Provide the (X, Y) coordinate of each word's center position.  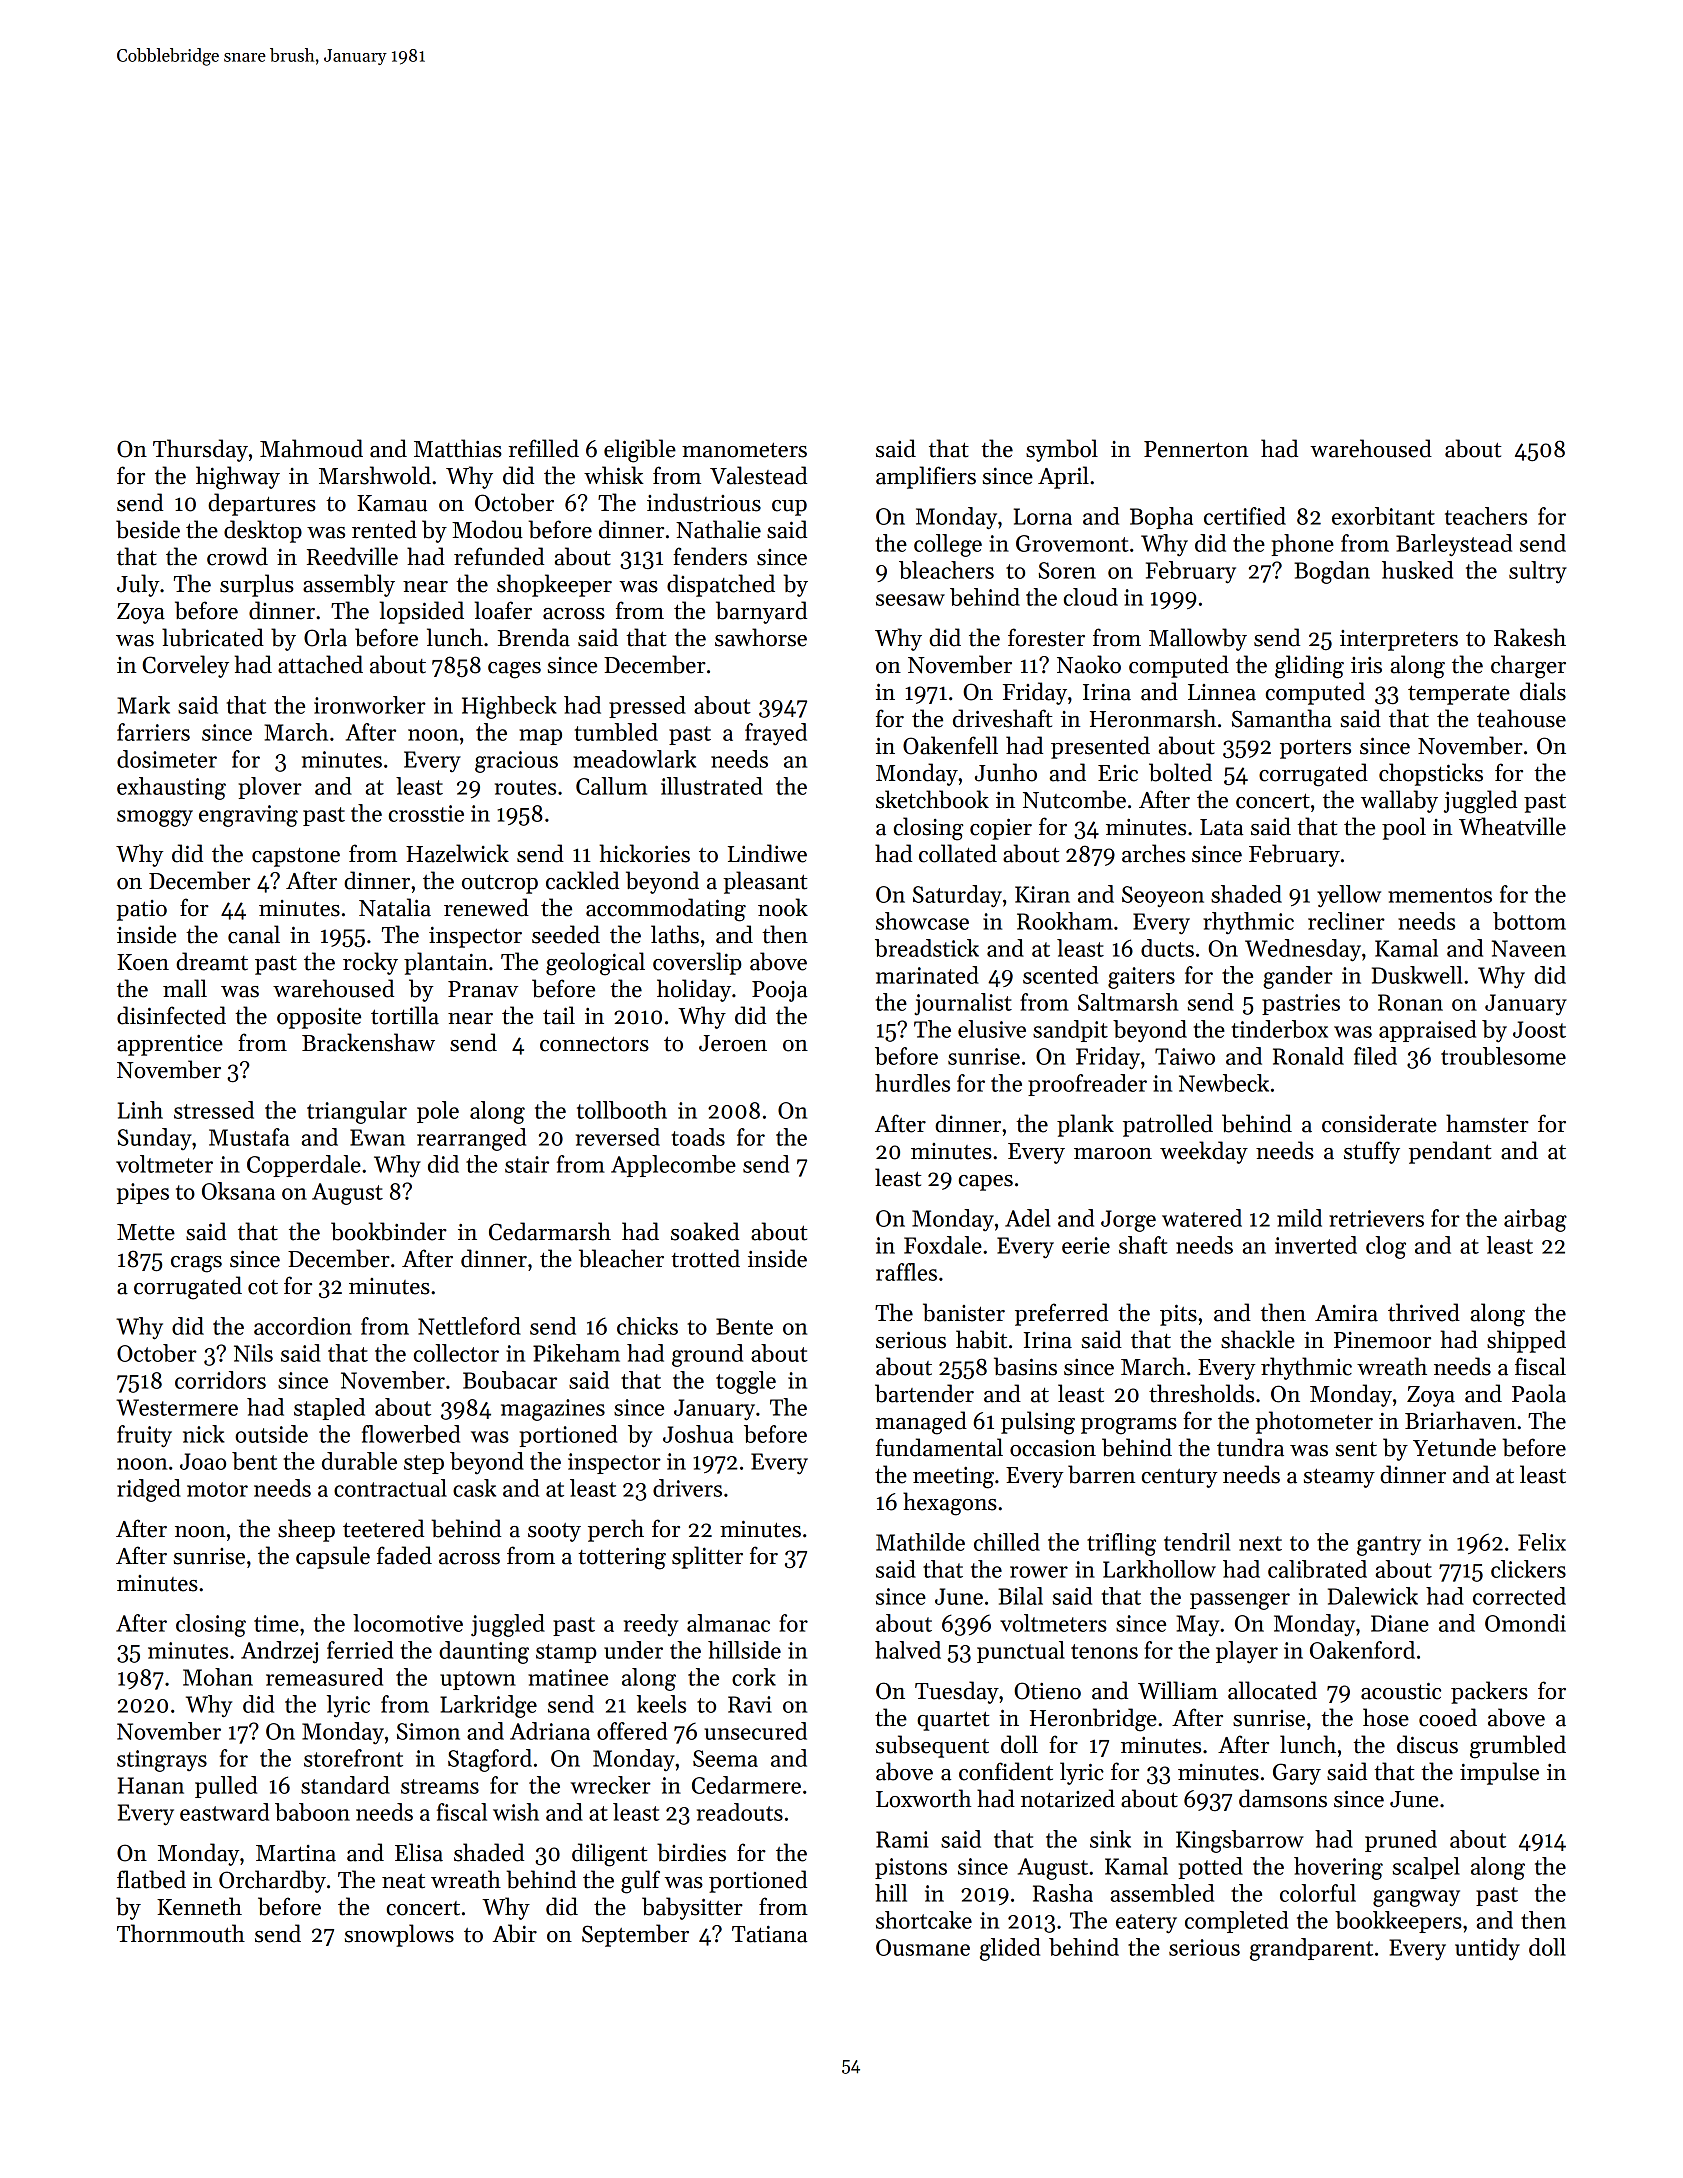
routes (525, 787)
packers (1489, 1692)
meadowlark (634, 759)
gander (1298, 977)
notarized (1068, 1798)
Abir (514, 1933)
